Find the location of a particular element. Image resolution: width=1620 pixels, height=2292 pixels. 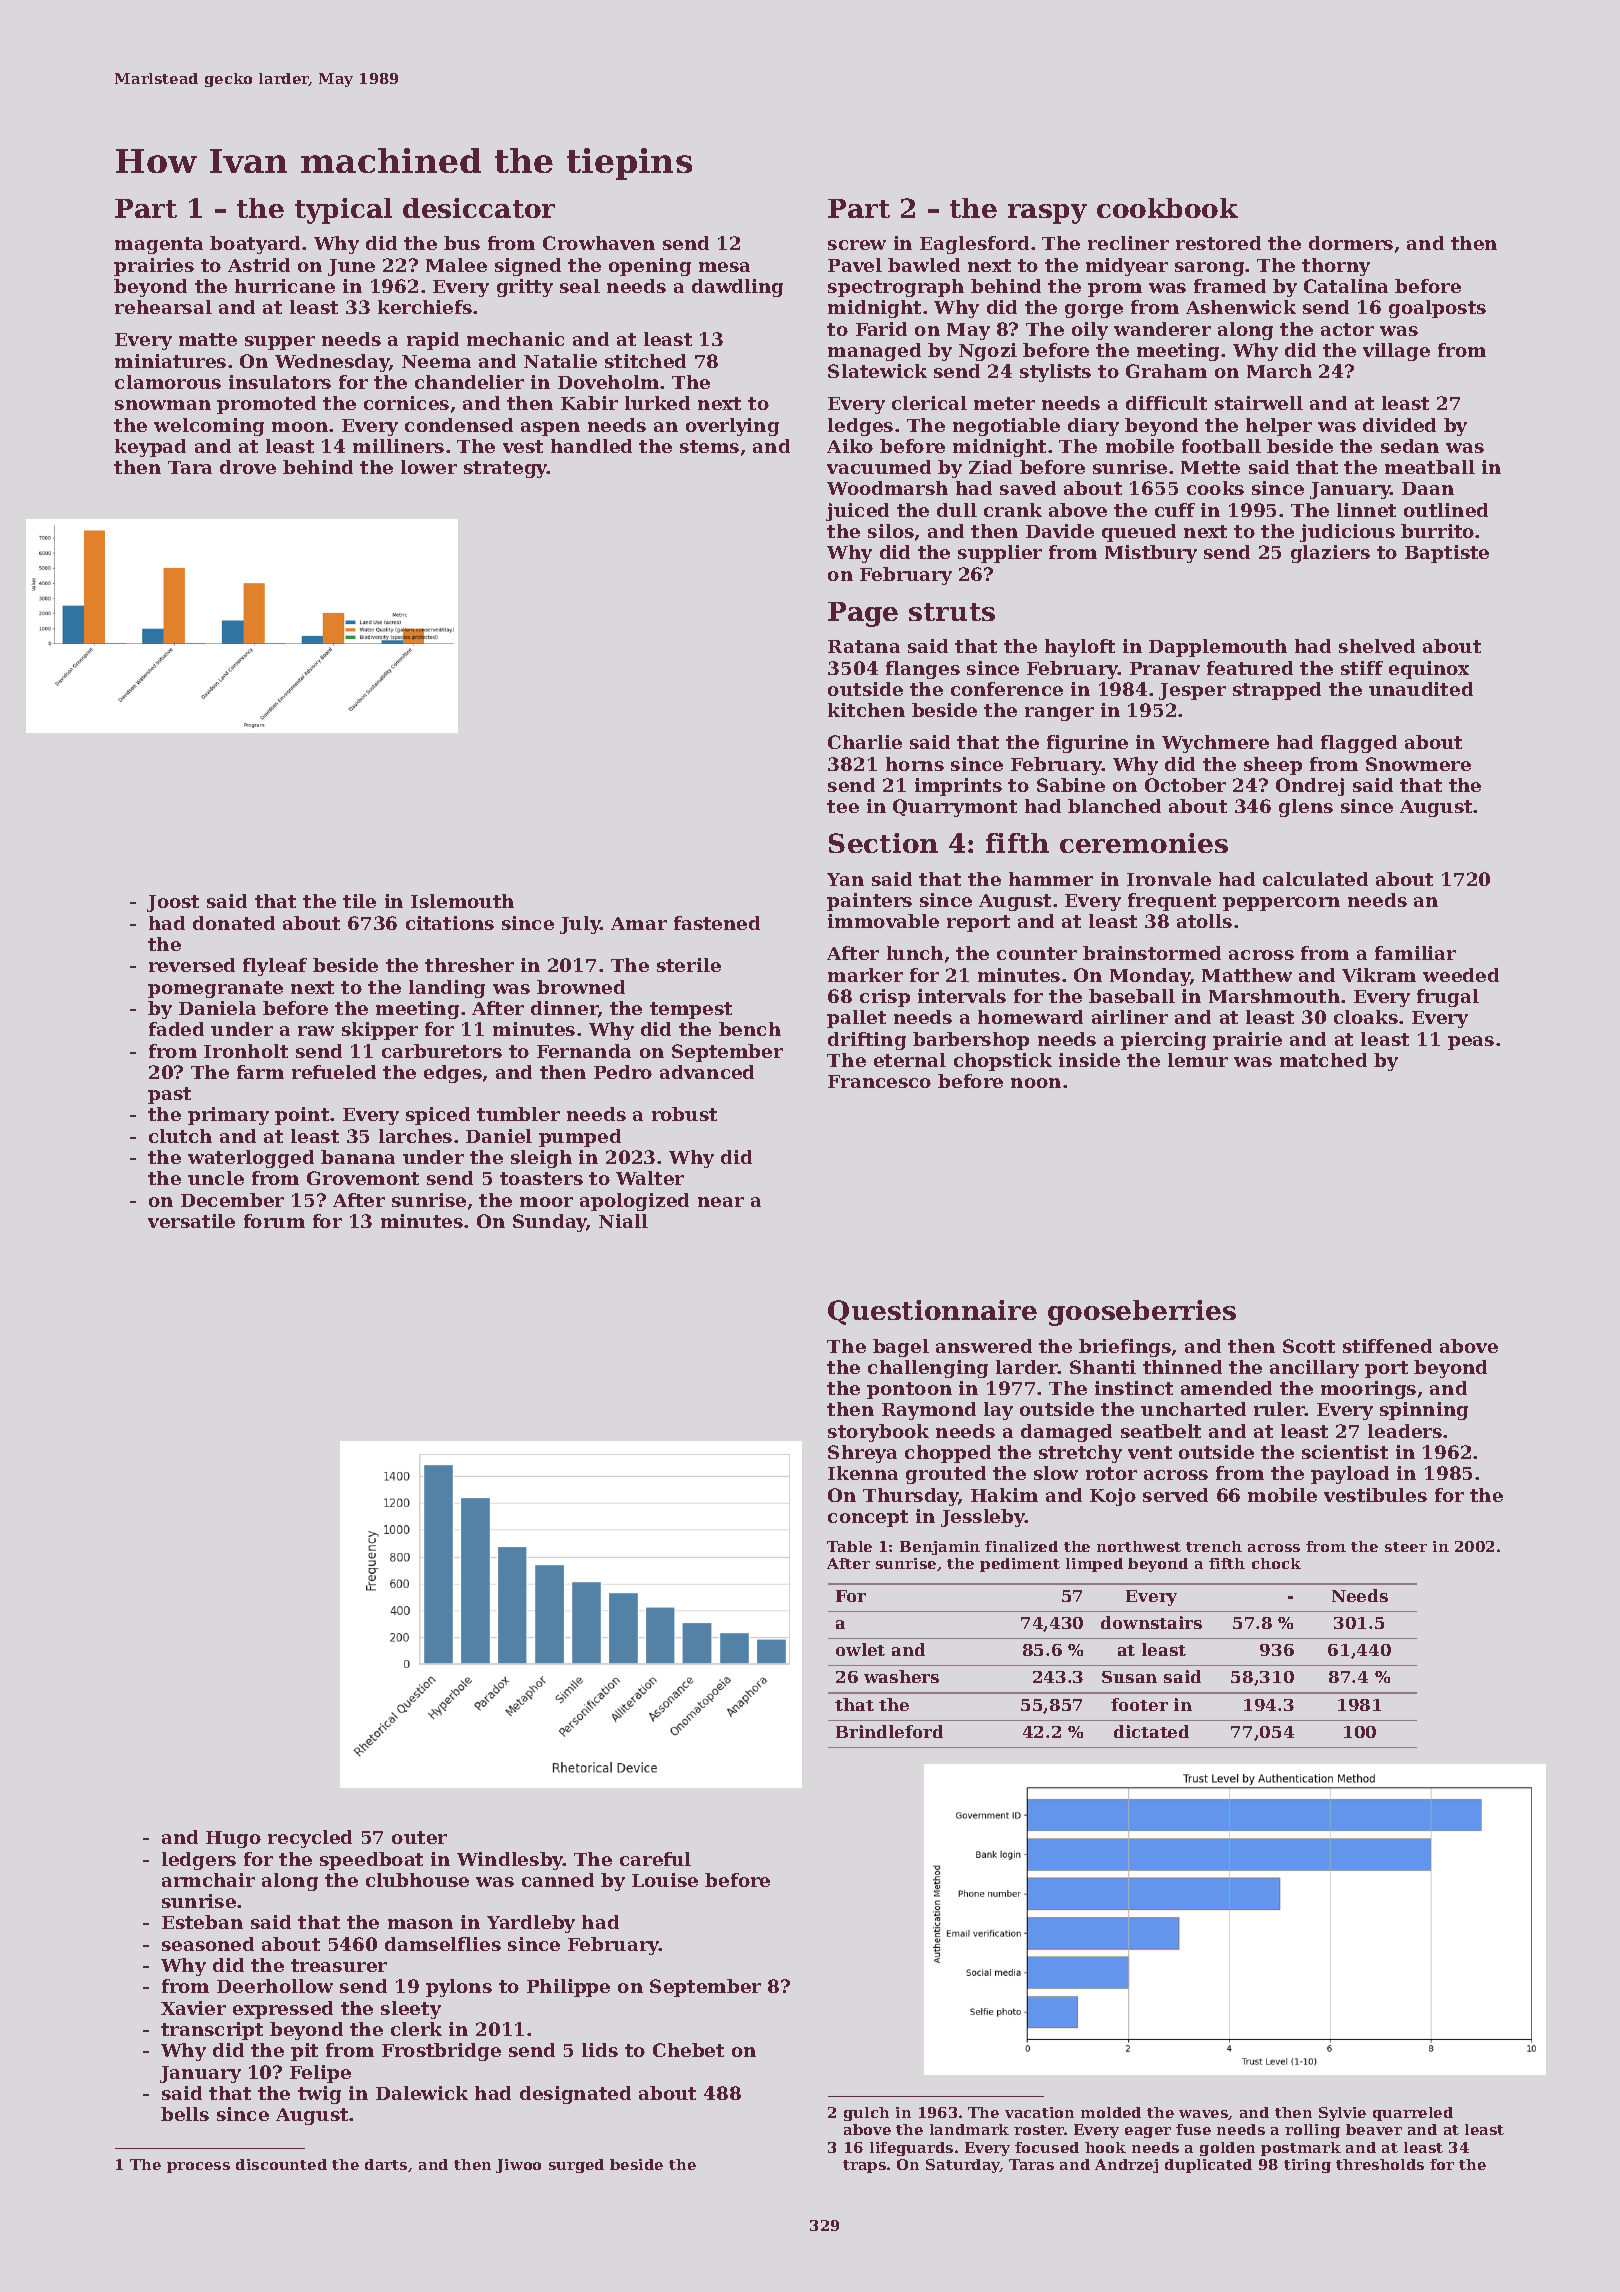

traps is located at coordinates (864, 2166).
